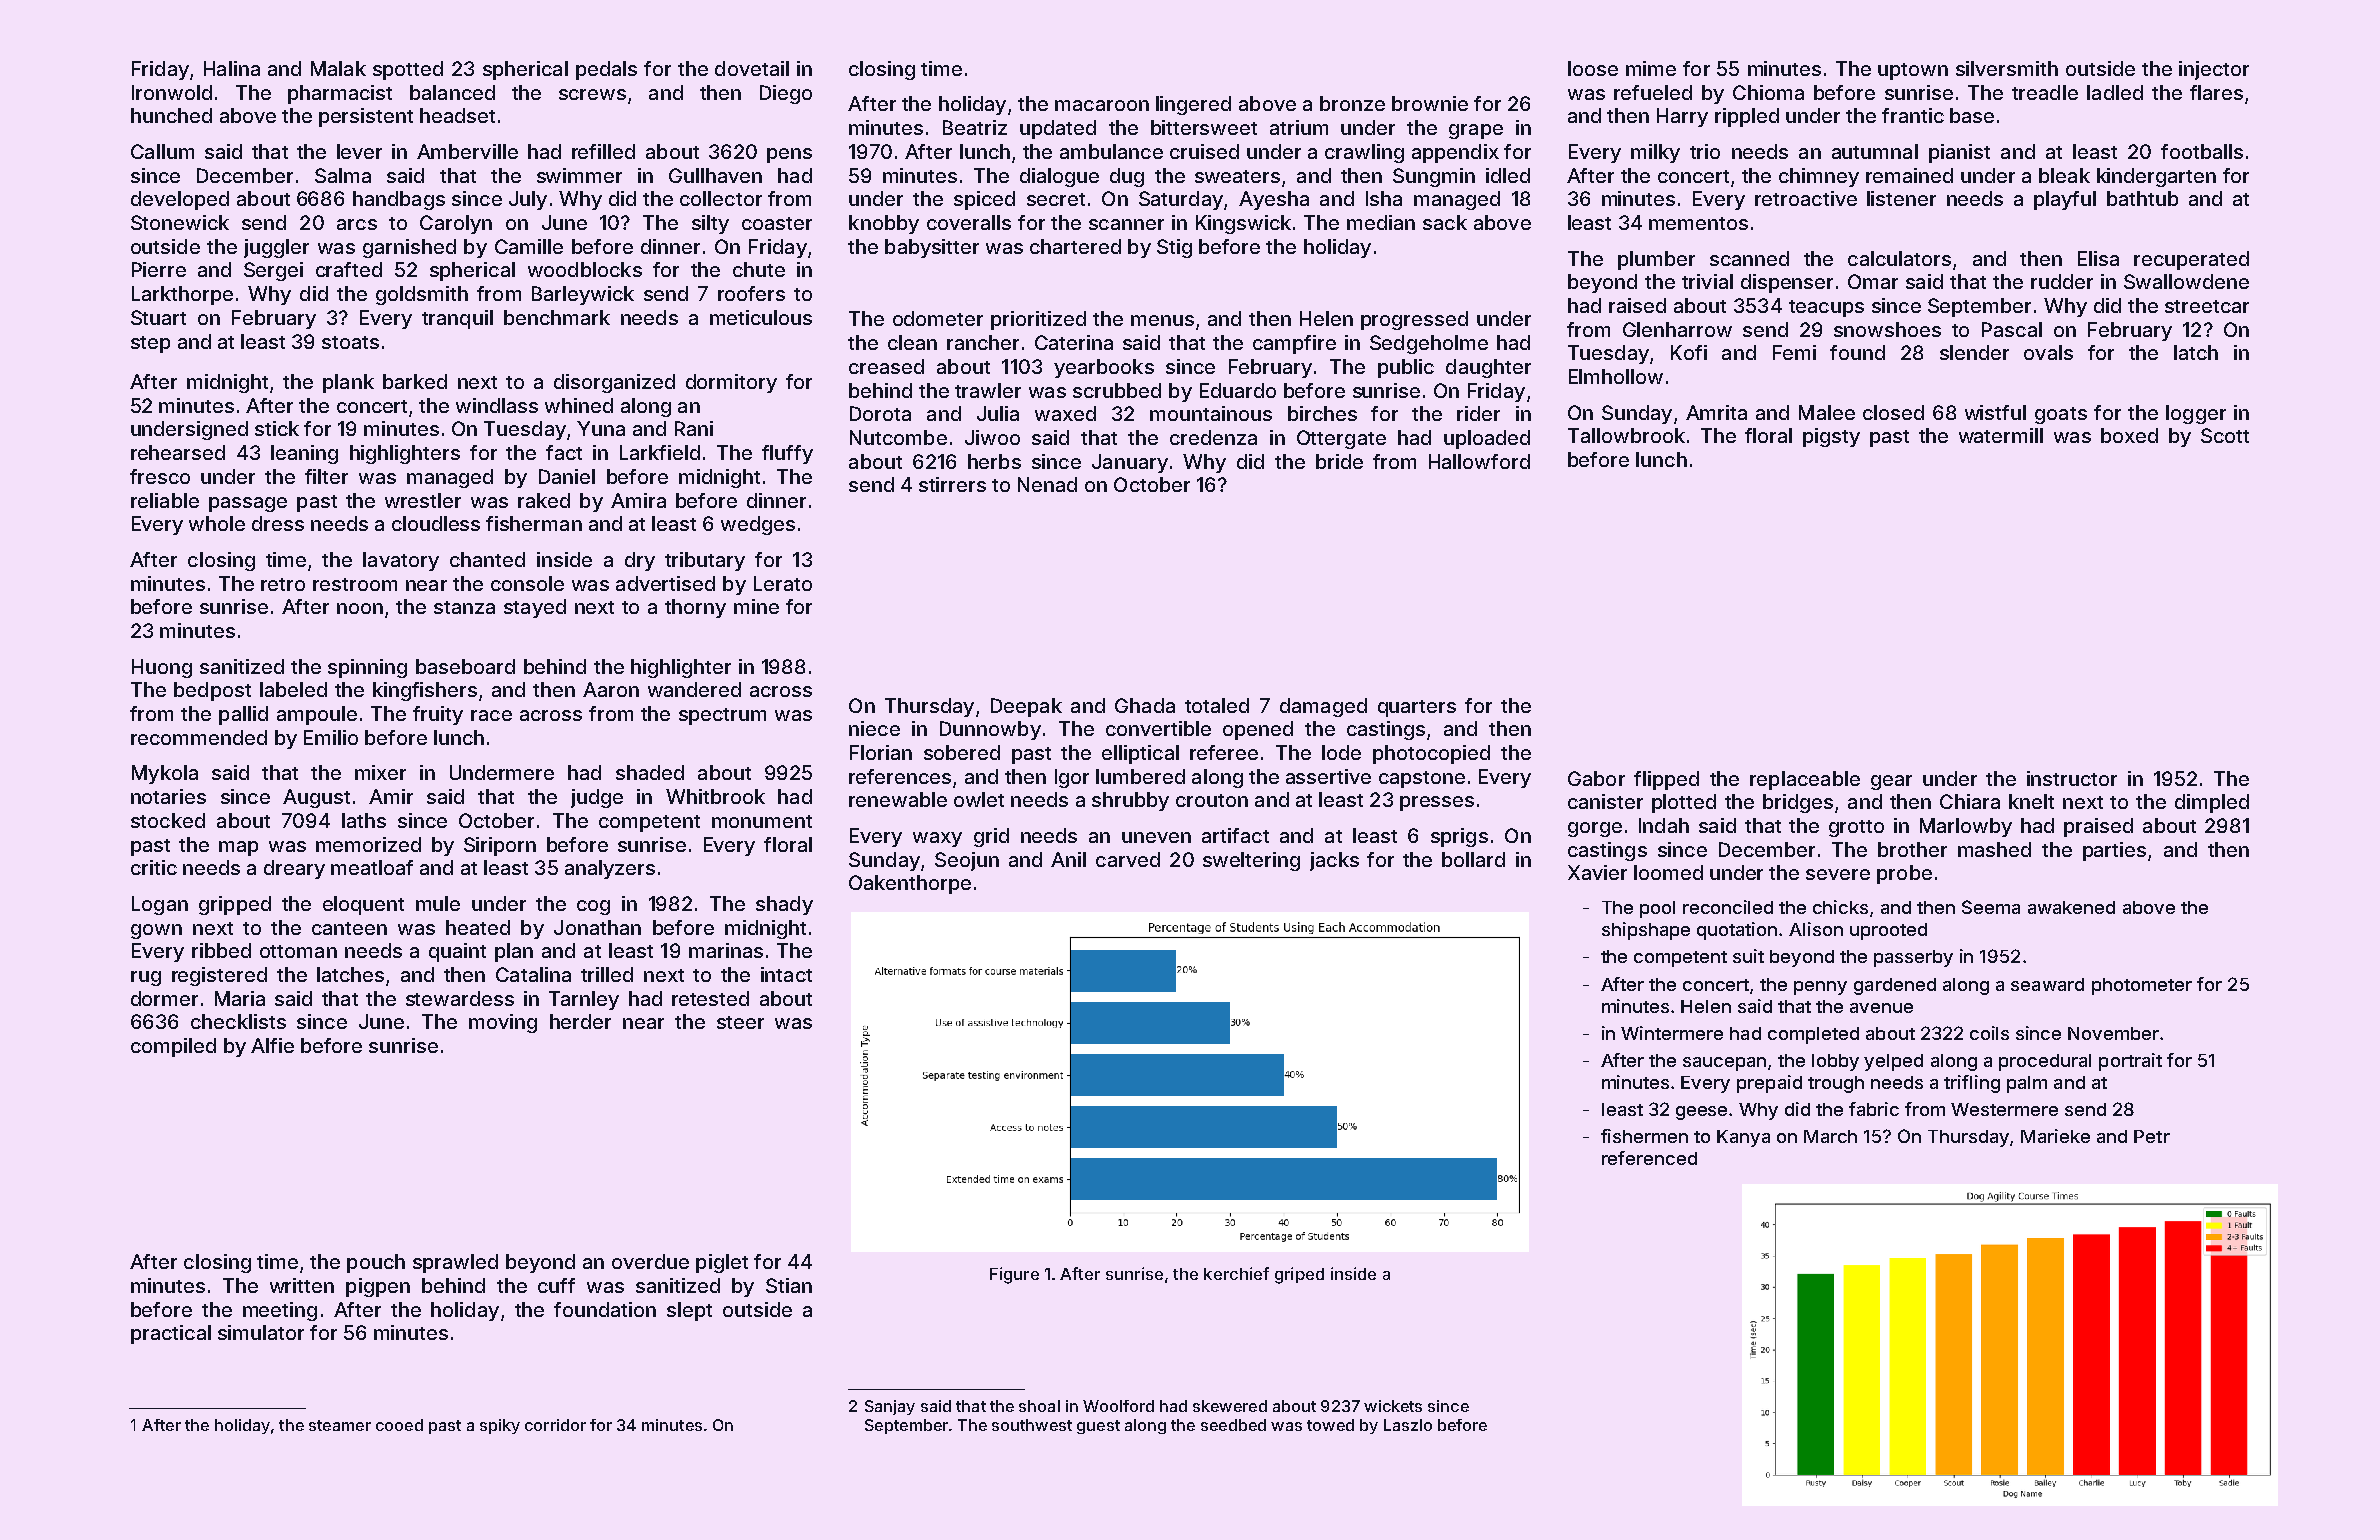  I want to click on filter, so click(326, 476).
